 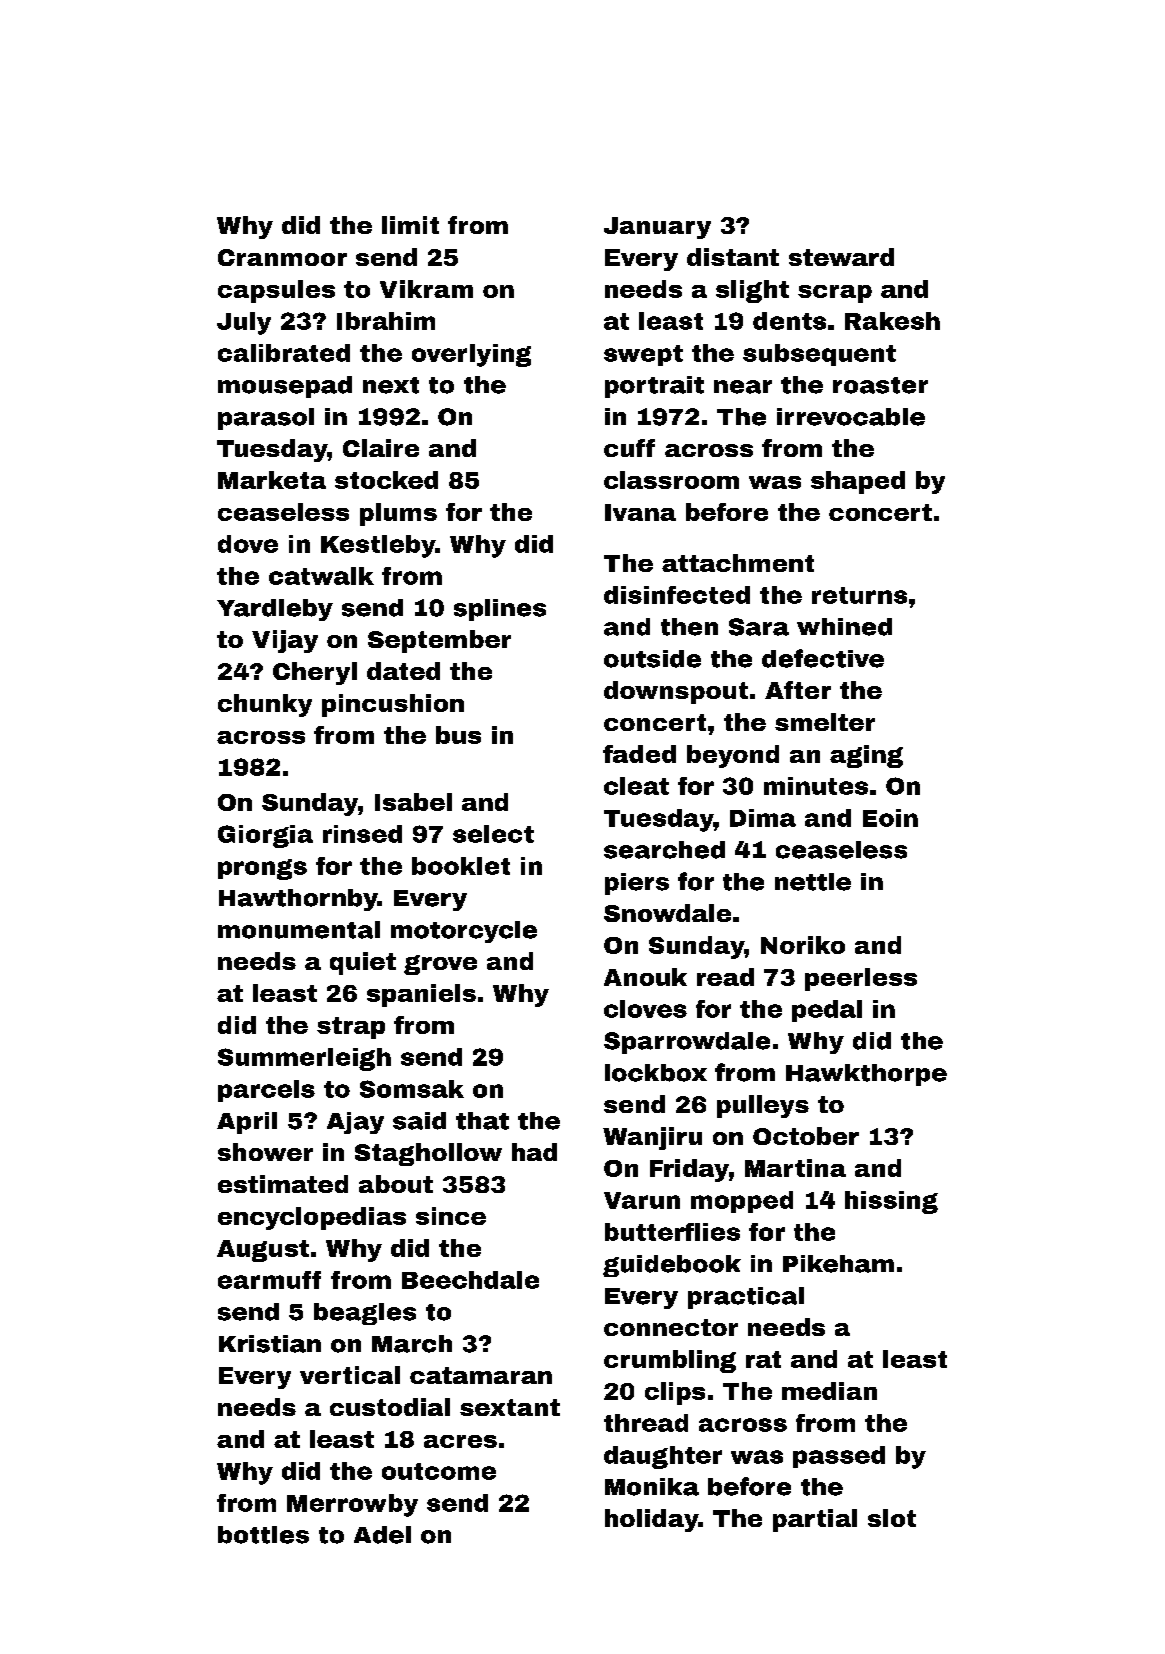 What do you see at coordinates (742, 1202) in the screenshot?
I see `mopped` at bounding box center [742, 1202].
